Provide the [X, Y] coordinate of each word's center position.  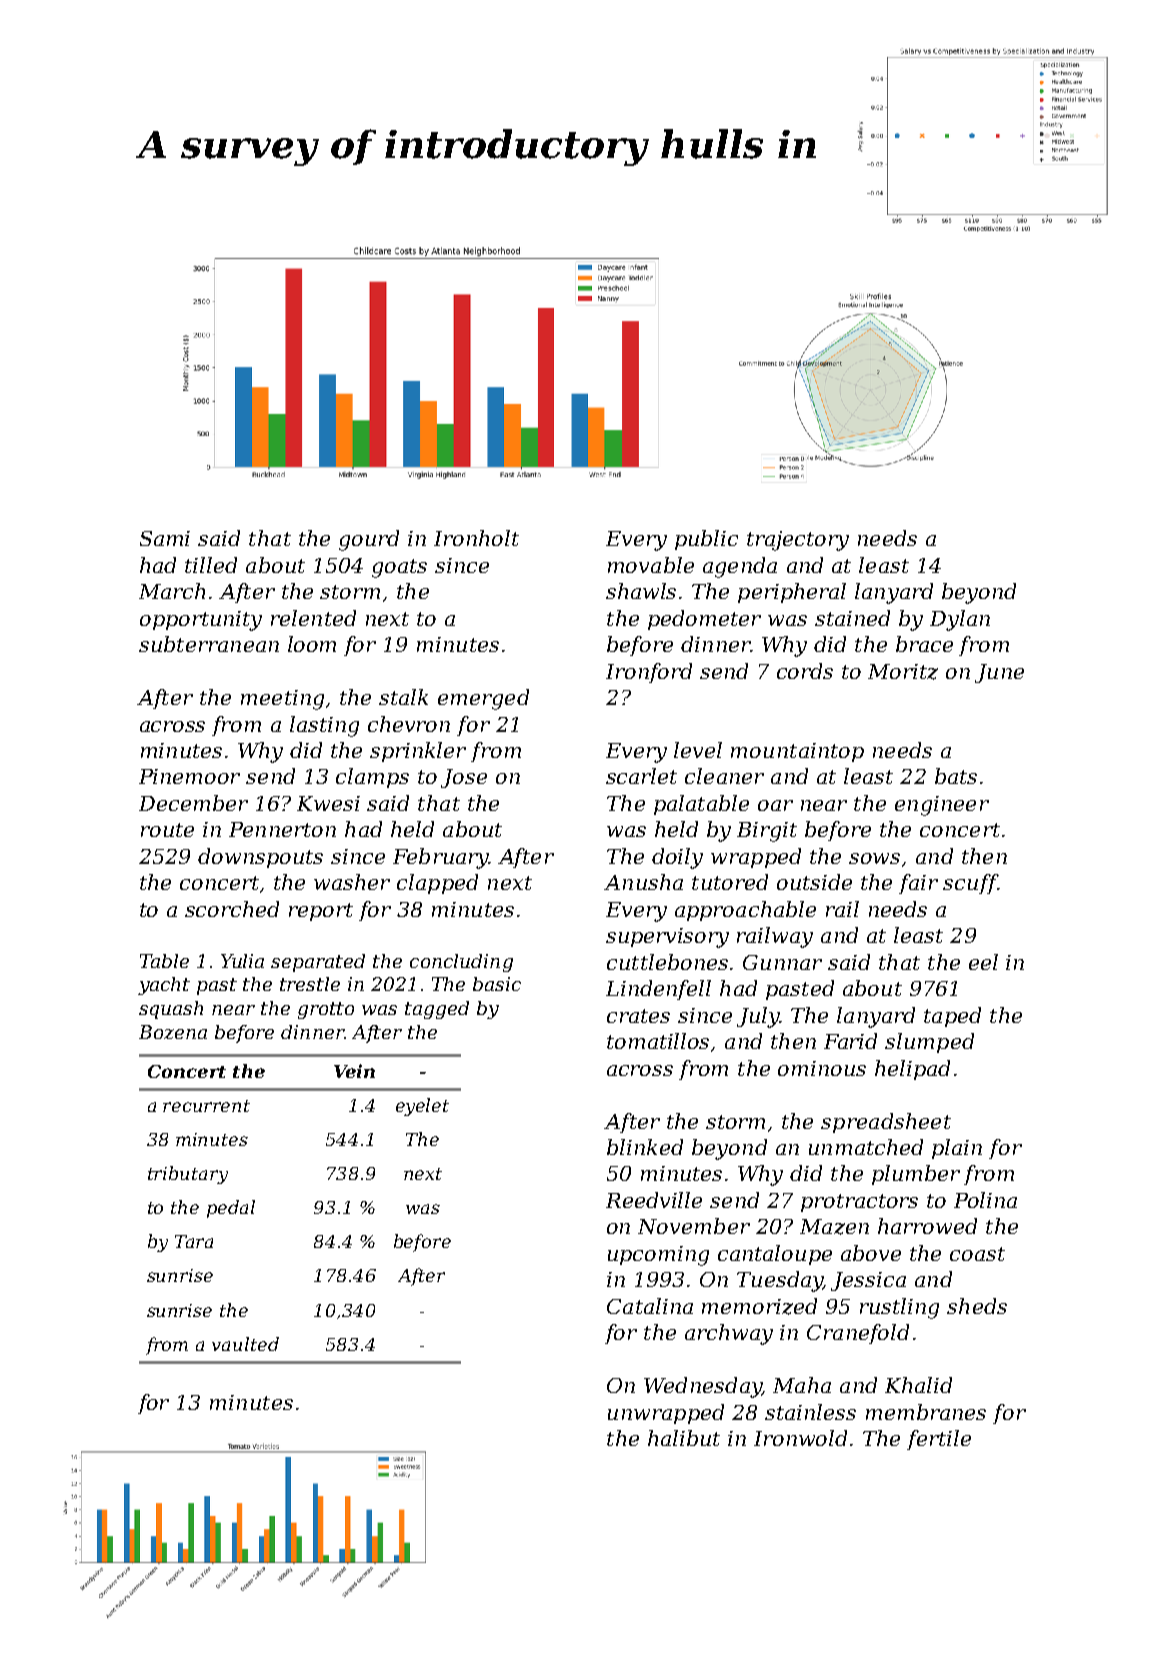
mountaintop [797, 752]
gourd [369, 540]
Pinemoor [189, 776]
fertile [939, 1440]
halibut [684, 1438]
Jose [464, 778]
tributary [188, 1175]
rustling [899, 1308]
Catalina [650, 1306]
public [706, 540]
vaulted [245, 1344]
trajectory [798, 541]
